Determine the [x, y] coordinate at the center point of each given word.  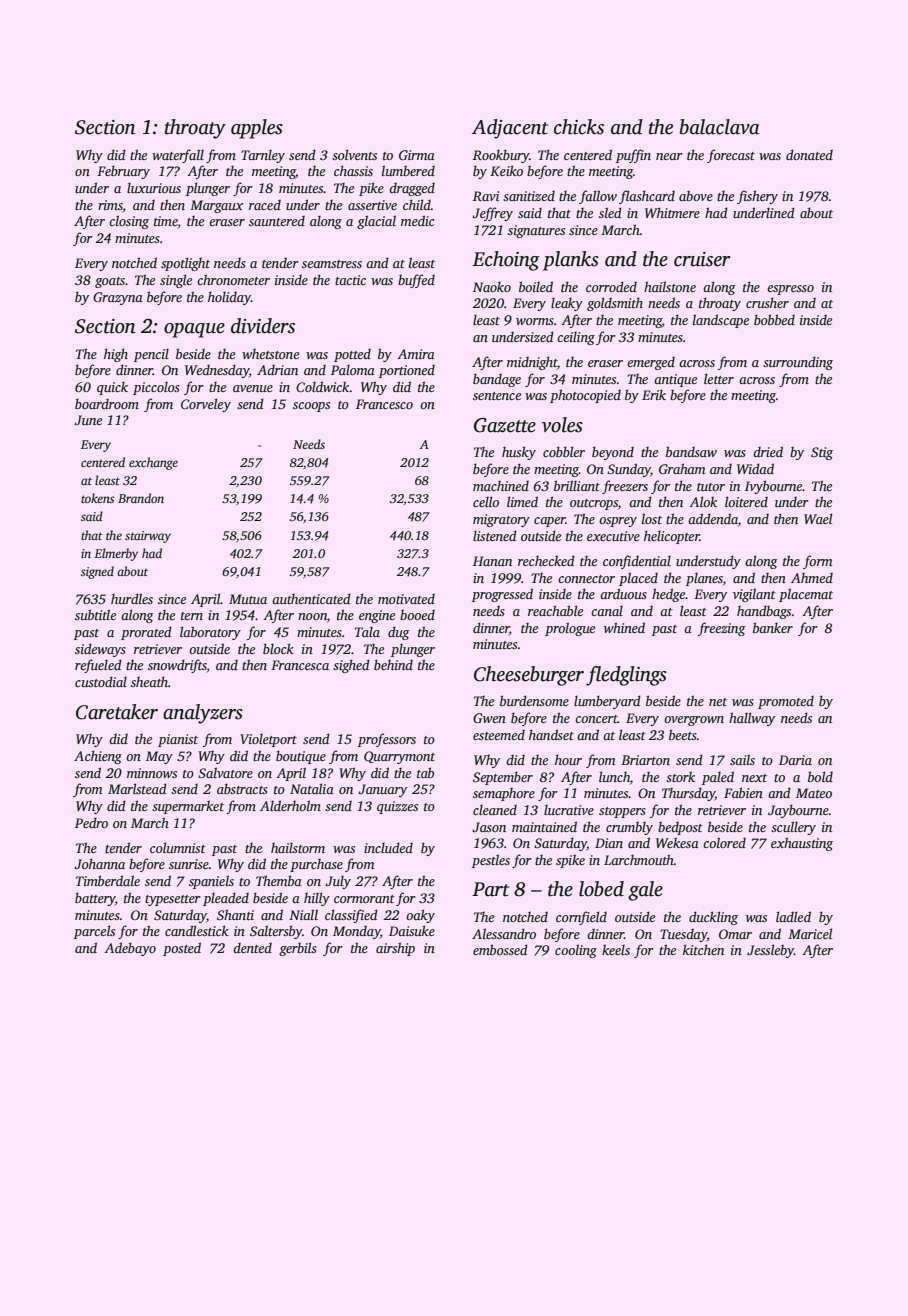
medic [417, 220]
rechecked [546, 560]
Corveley [206, 405]
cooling [576, 951]
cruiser [702, 259]
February [123, 172]
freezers [625, 487]
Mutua [248, 599]
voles [562, 425]
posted [182, 949]
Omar [735, 934]
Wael [818, 518]
